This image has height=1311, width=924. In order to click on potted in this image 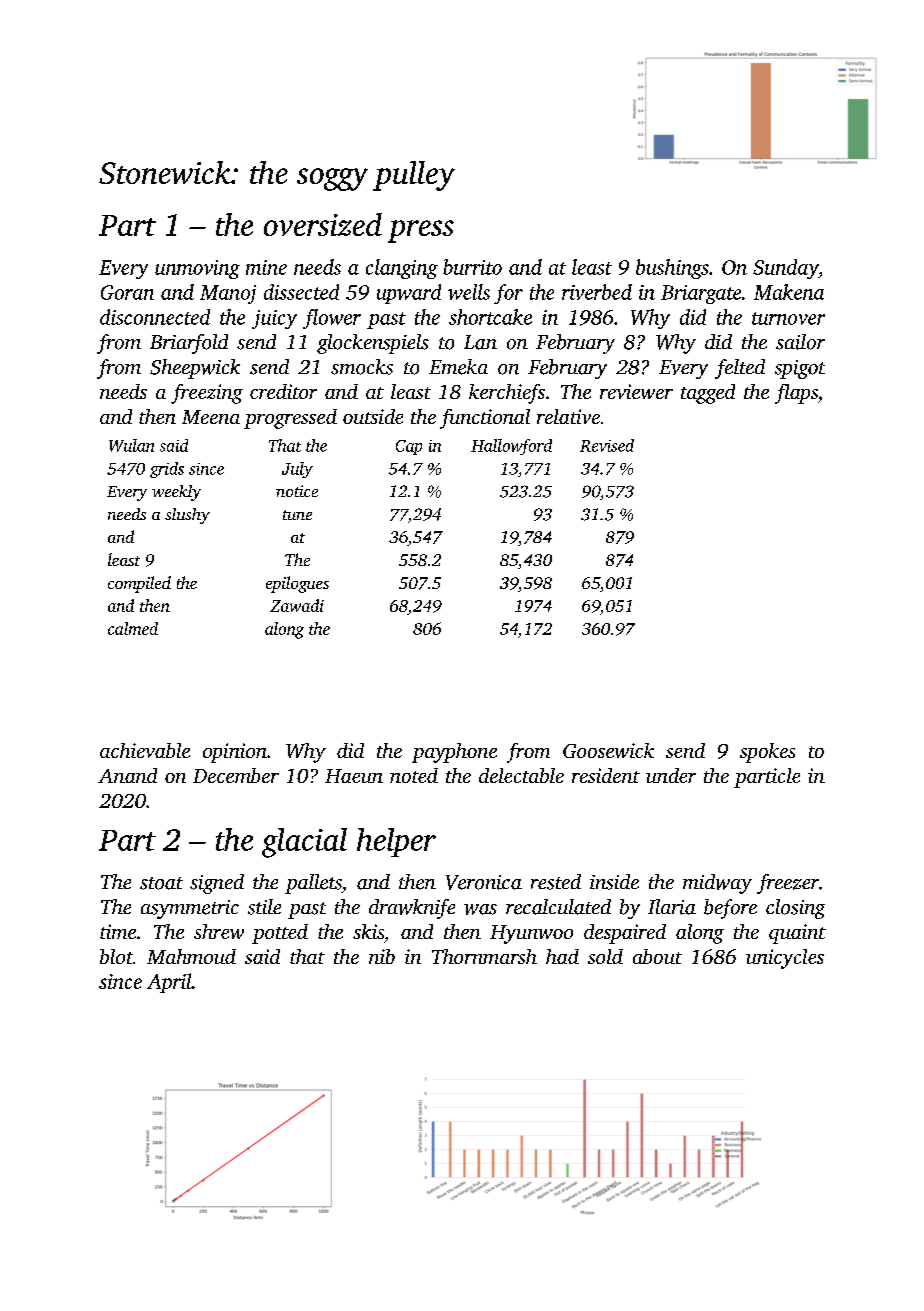, I will do `click(280, 934)`.
